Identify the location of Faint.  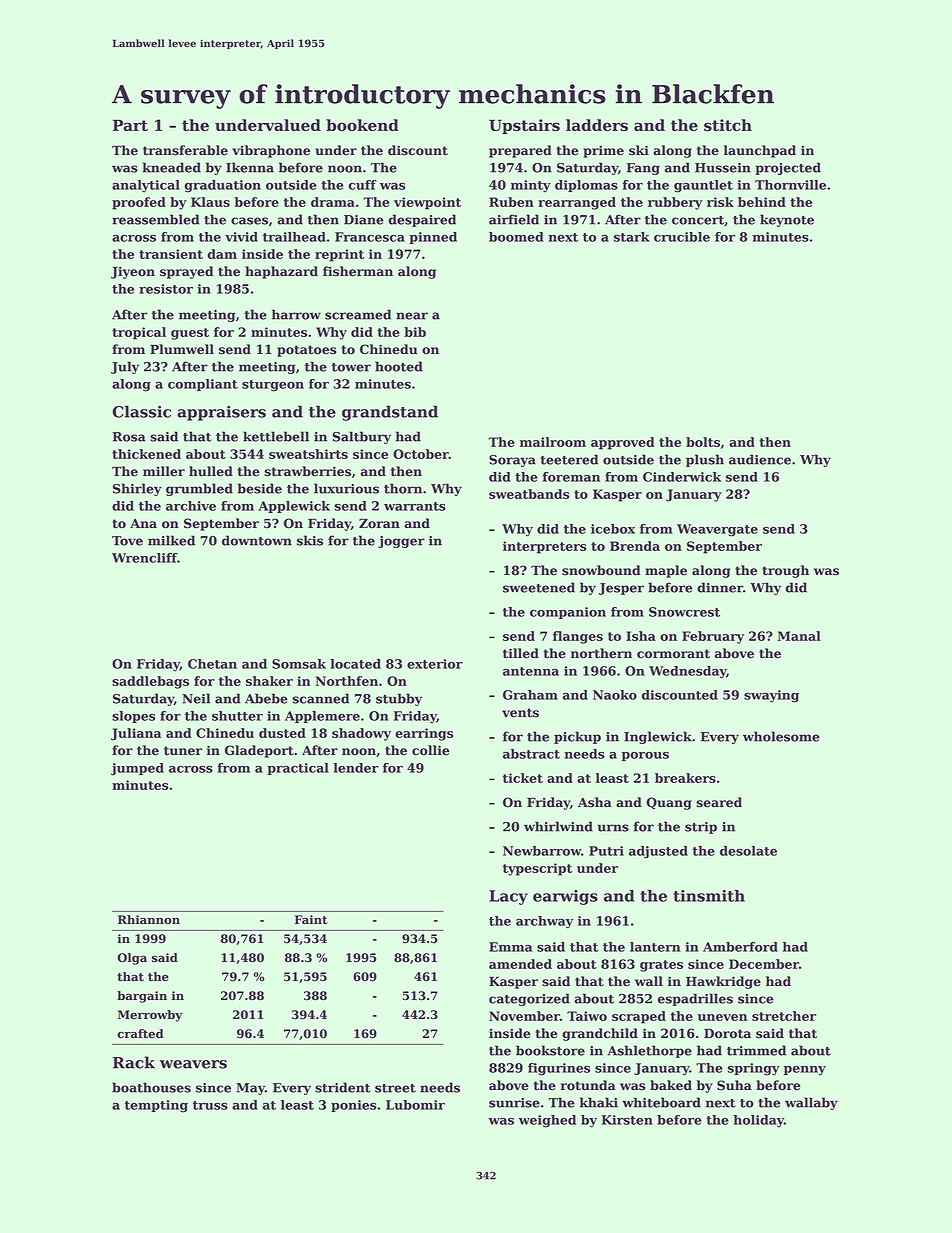
(311, 920).
